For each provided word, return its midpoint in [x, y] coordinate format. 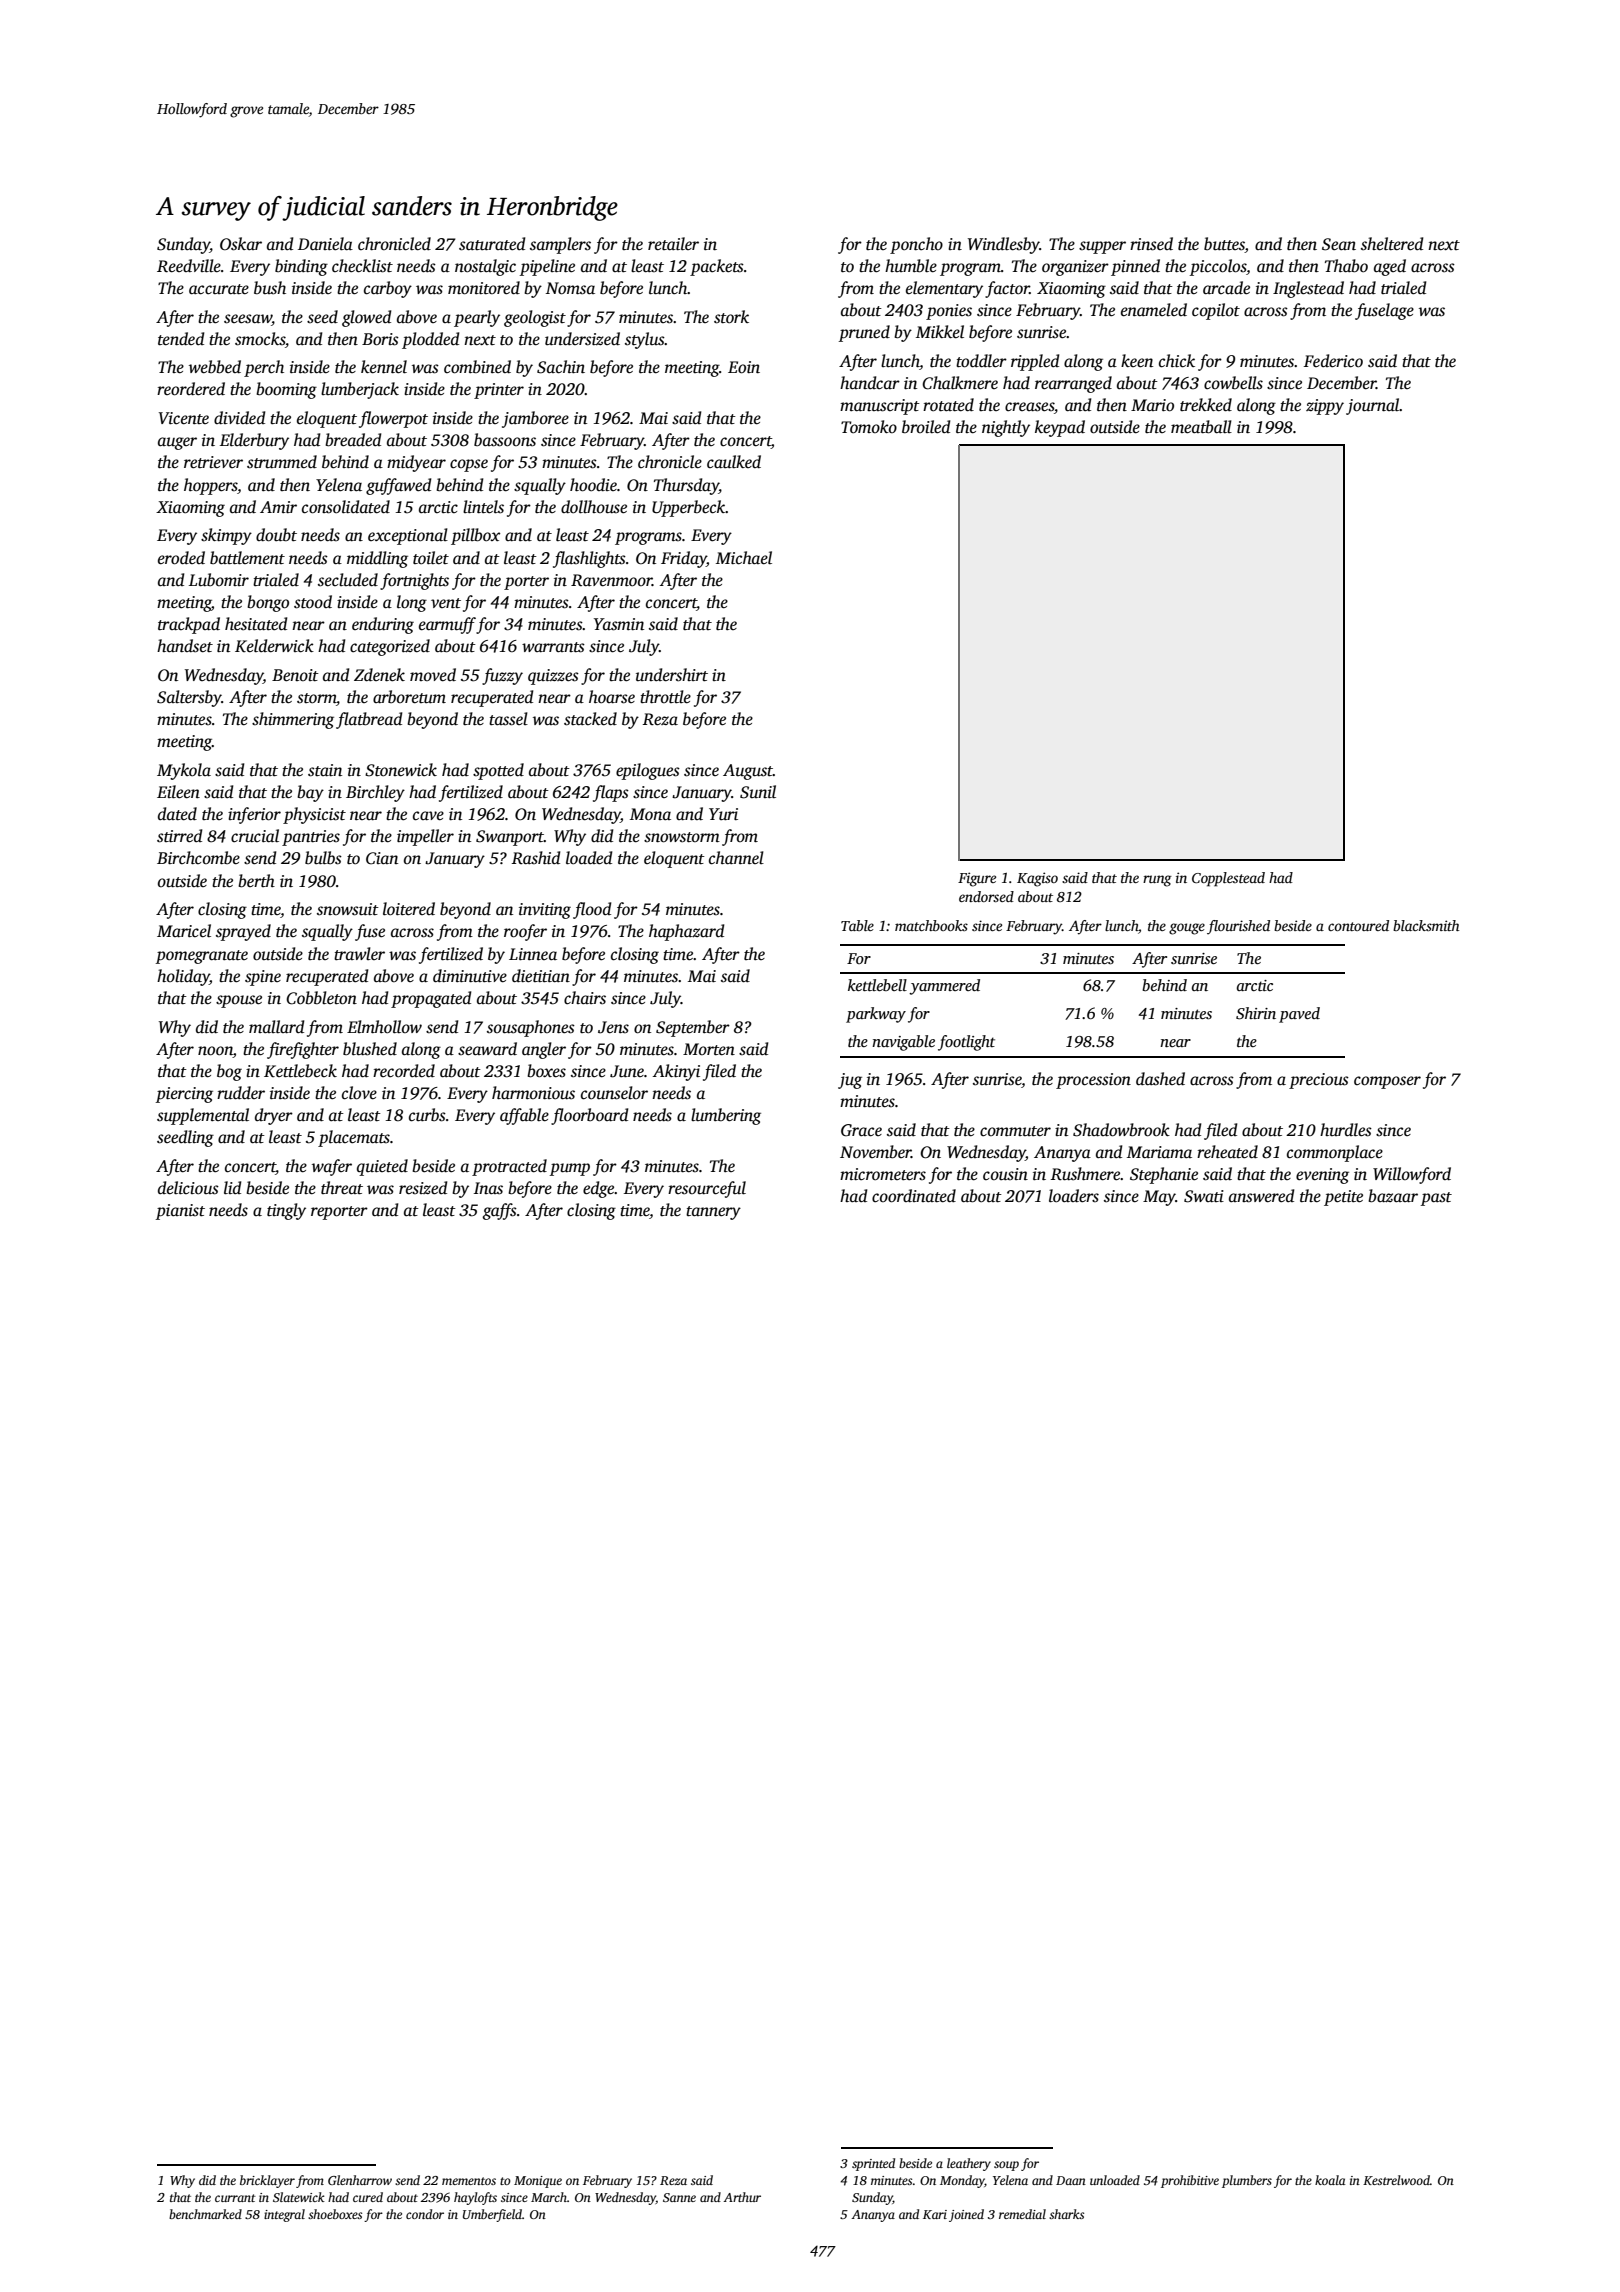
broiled [926, 427]
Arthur [742, 2197]
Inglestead [1308, 289]
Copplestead [1228, 879]
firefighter [303, 1050]
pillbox [475, 536]
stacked [590, 719]
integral [284, 2215]
